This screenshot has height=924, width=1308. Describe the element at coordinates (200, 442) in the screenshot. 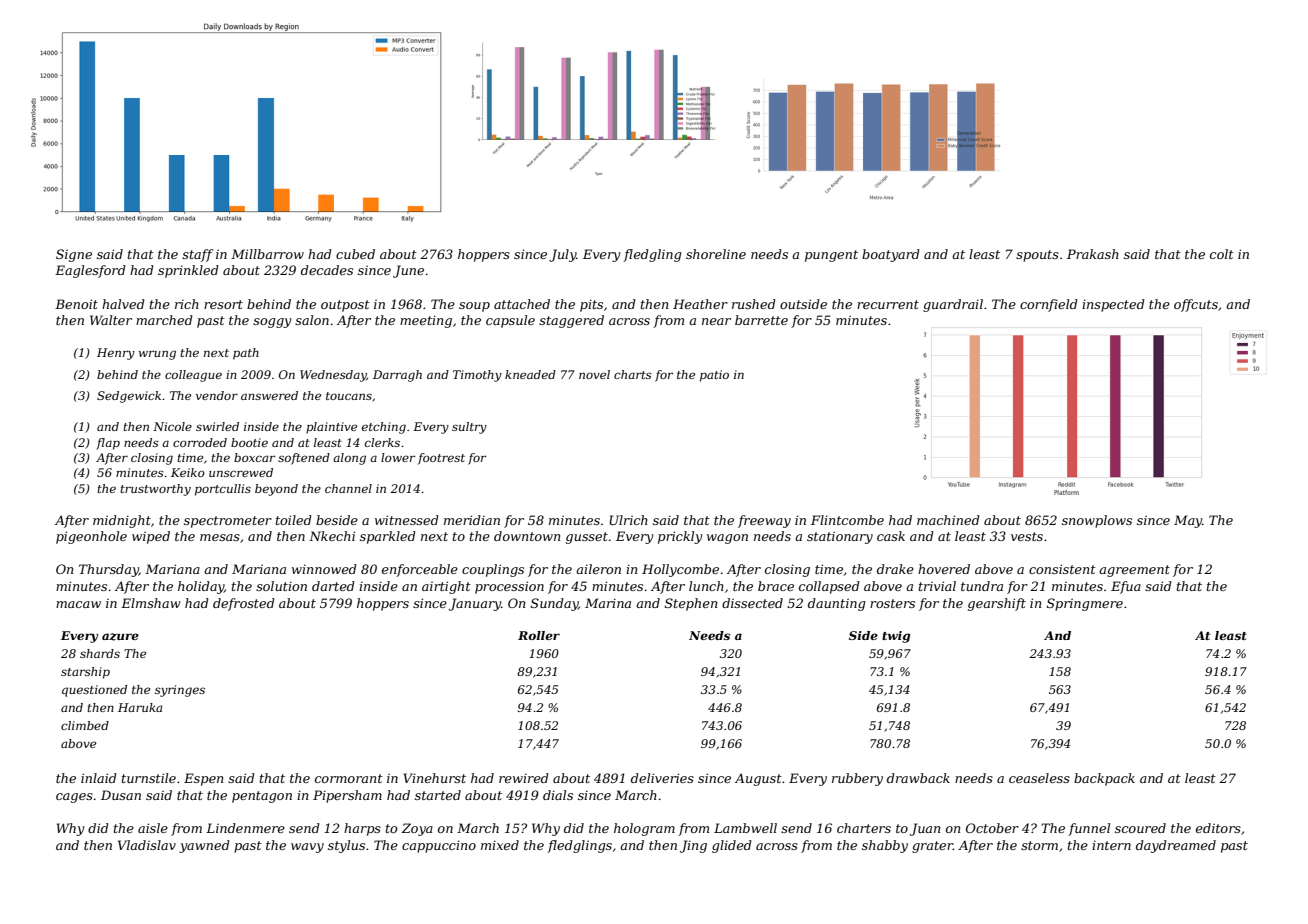

I see `corroded` at that location.
